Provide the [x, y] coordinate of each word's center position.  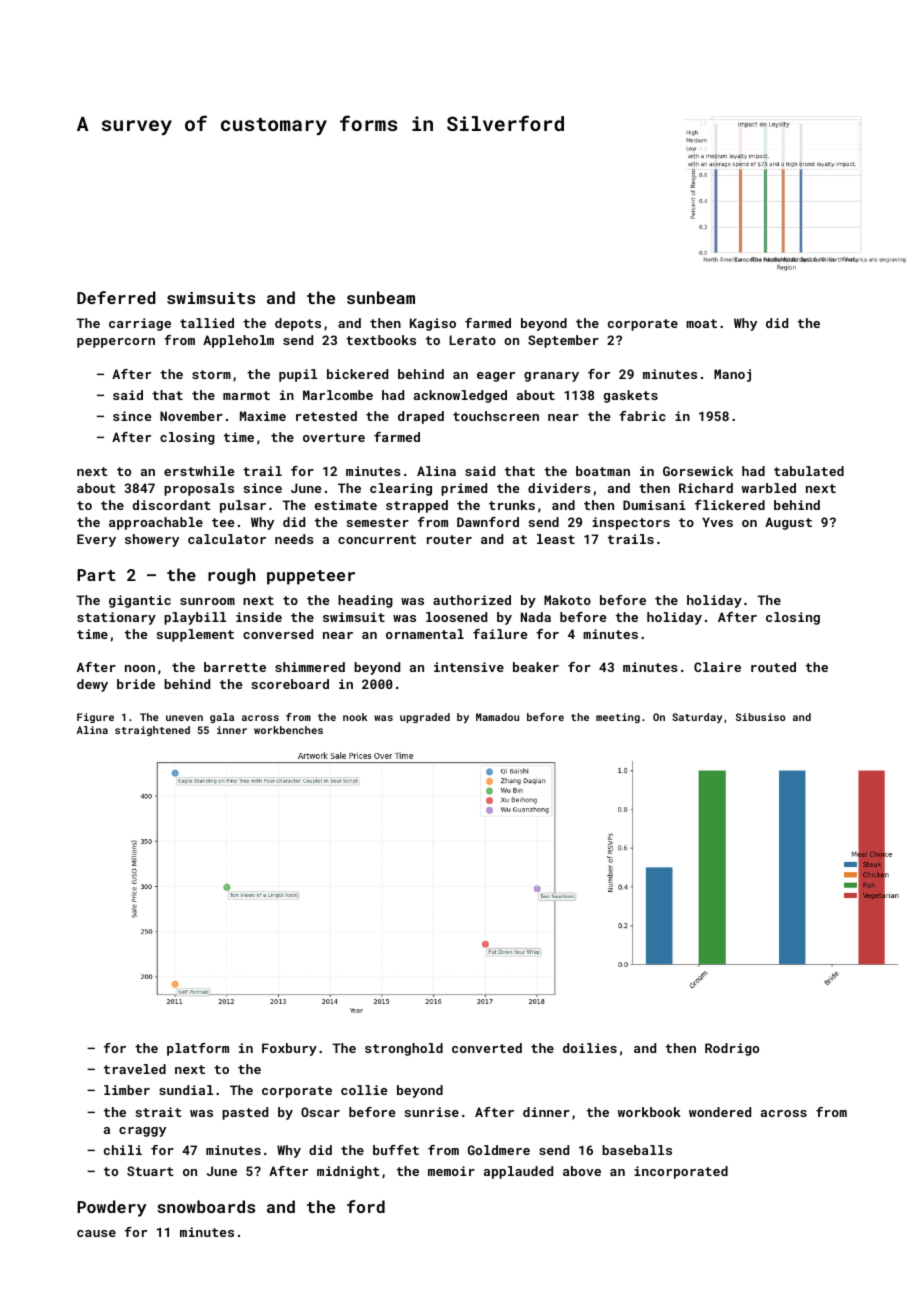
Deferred [116, 297]
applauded [518, 1172]
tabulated [809, 471]
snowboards [206, 1206]
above [582, 1171]
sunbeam [381, 297]
